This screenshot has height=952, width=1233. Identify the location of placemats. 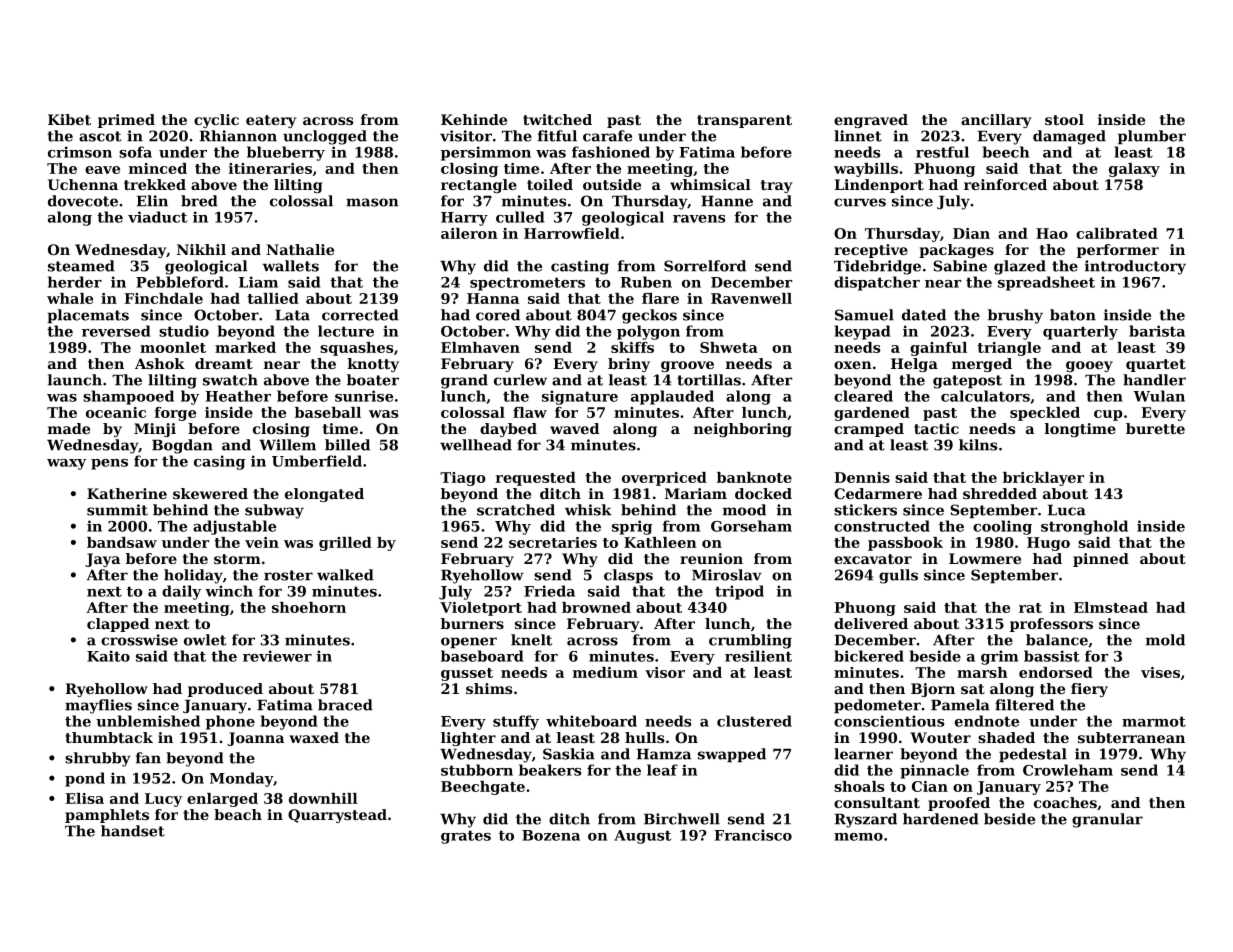
(88, 316).
